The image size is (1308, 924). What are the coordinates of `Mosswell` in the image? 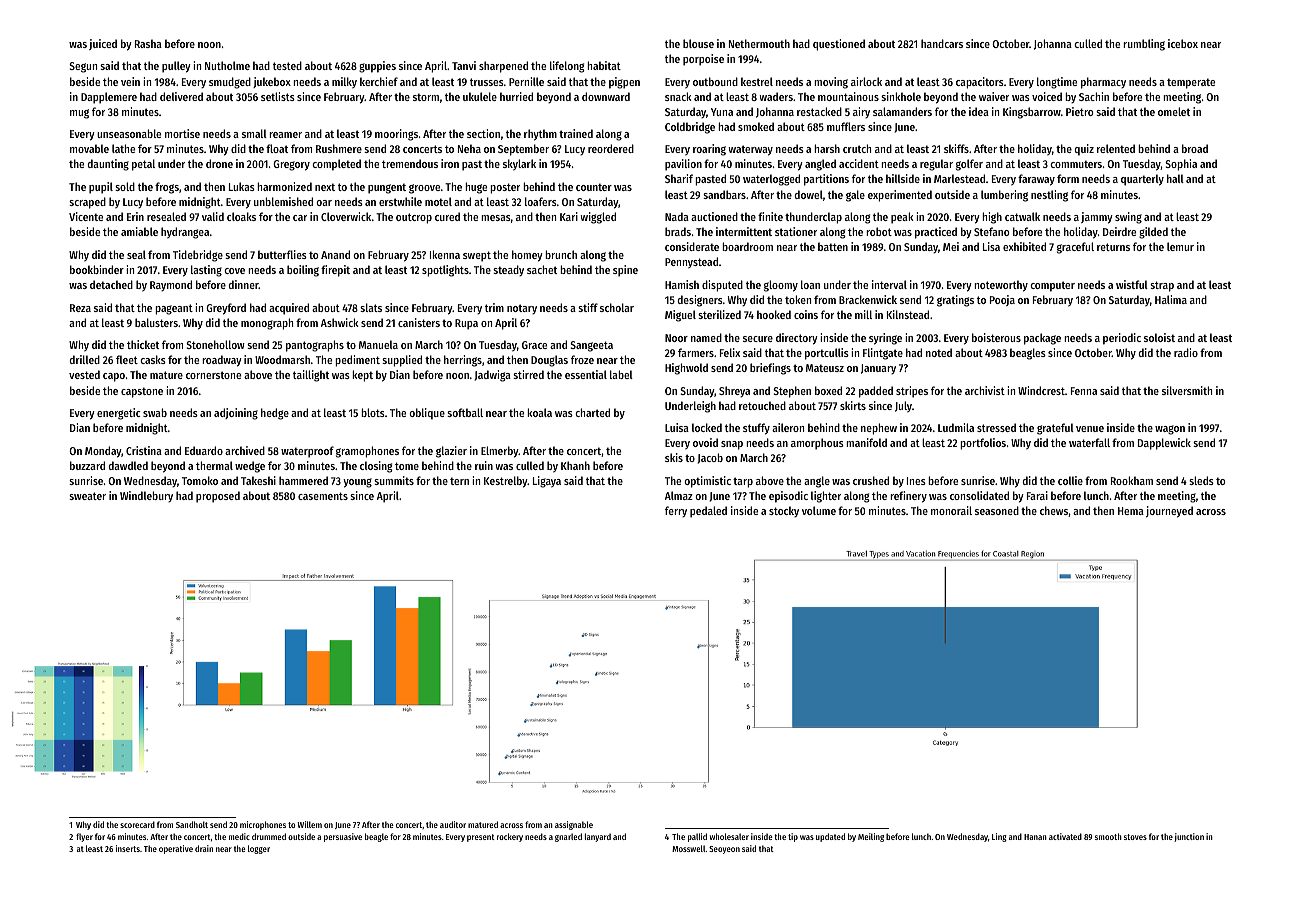 It's located at (688, 848).
